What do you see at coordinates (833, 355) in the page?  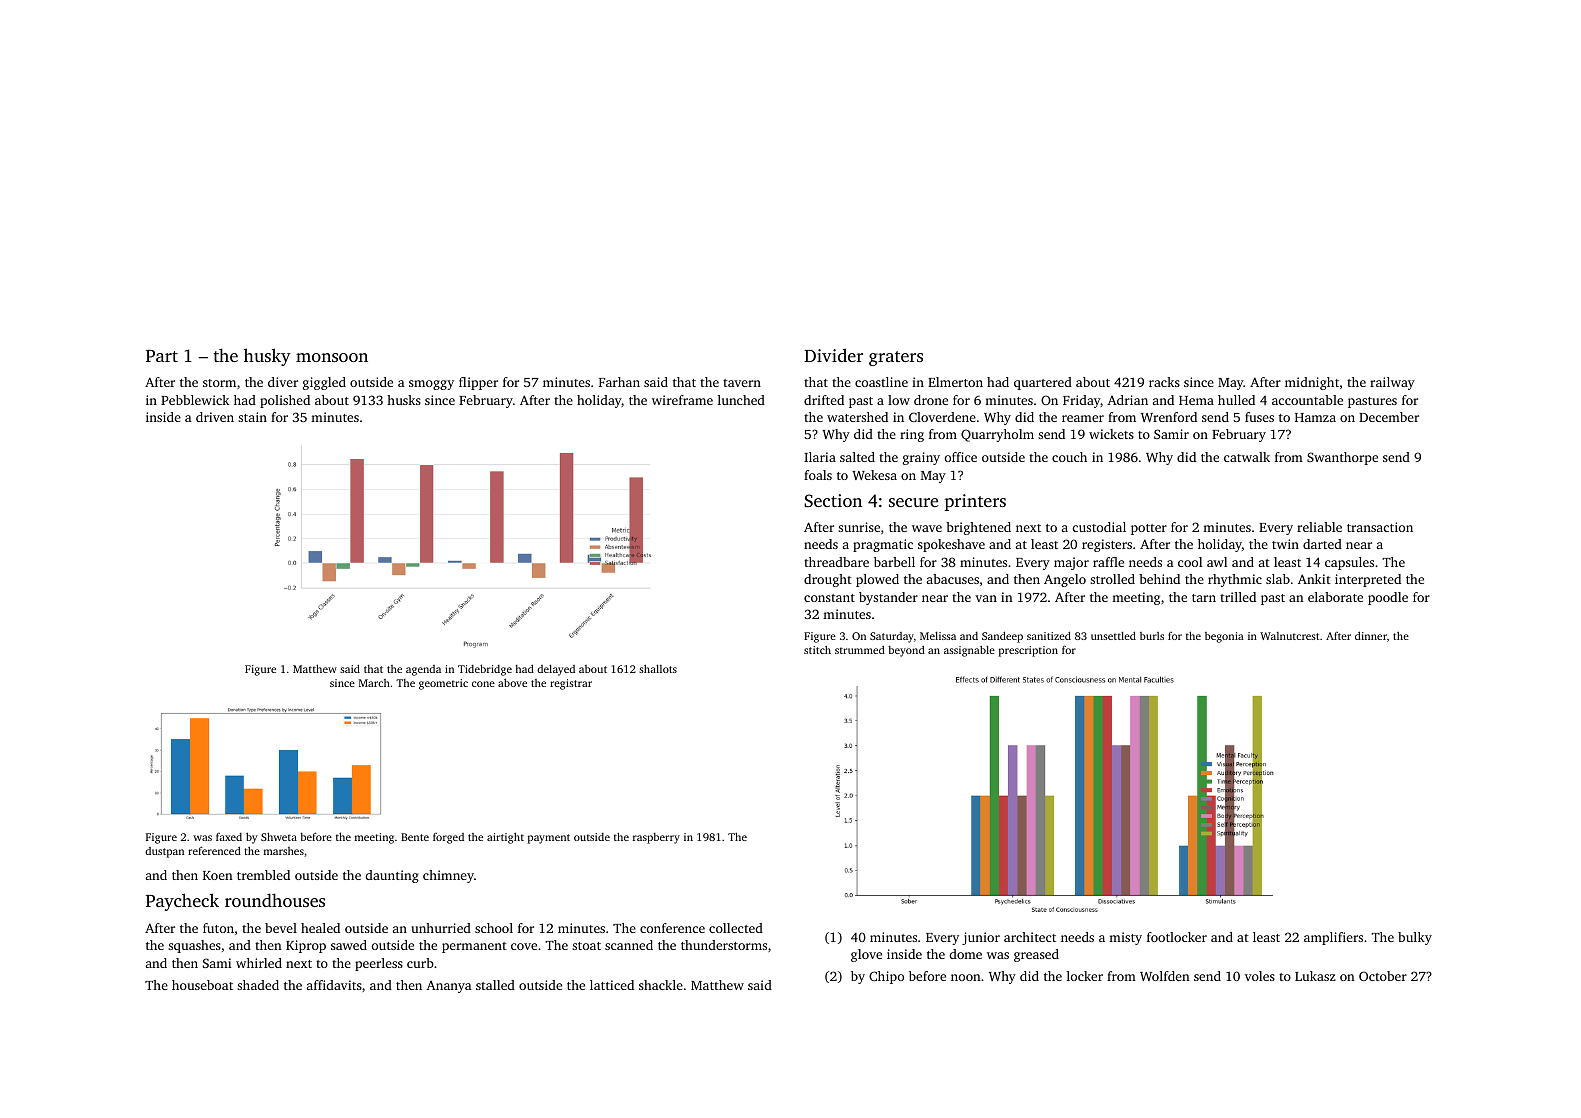 I see `Divider` at bounding box center [833, 355].
